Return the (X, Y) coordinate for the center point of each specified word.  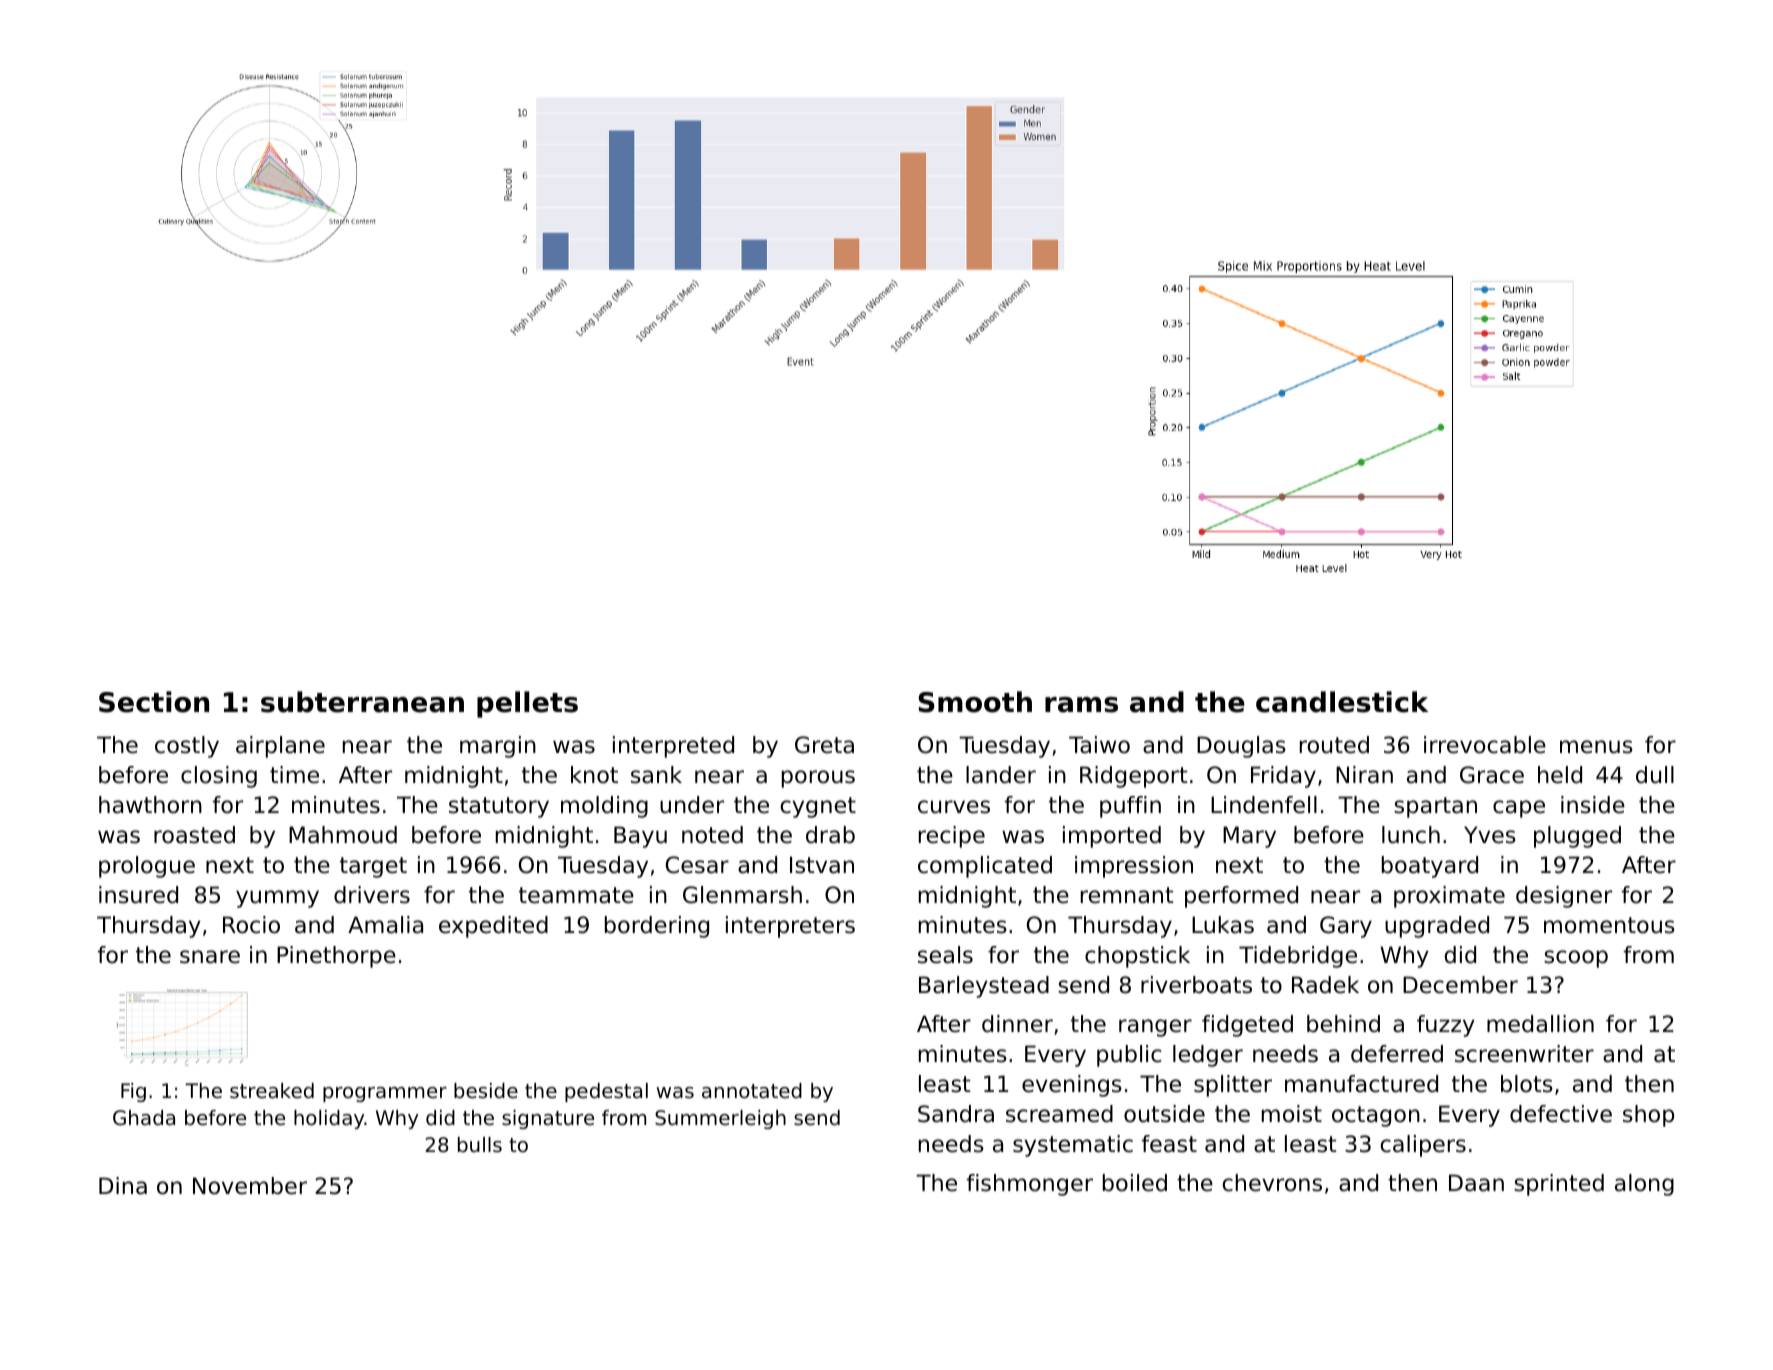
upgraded (1437, 927)
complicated (985, 867)
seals (945, 955)
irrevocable (1485, 745)
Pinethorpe (336, 957)
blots (1527, 1084)
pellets (527, 704)
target (373, 867)
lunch (1411, 835)
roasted (194, 835)
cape (1519, 809)
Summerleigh (720, 1119)
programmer (385, 1094)
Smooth (975, 702)
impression (1134, 867)
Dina (123, 1186)
